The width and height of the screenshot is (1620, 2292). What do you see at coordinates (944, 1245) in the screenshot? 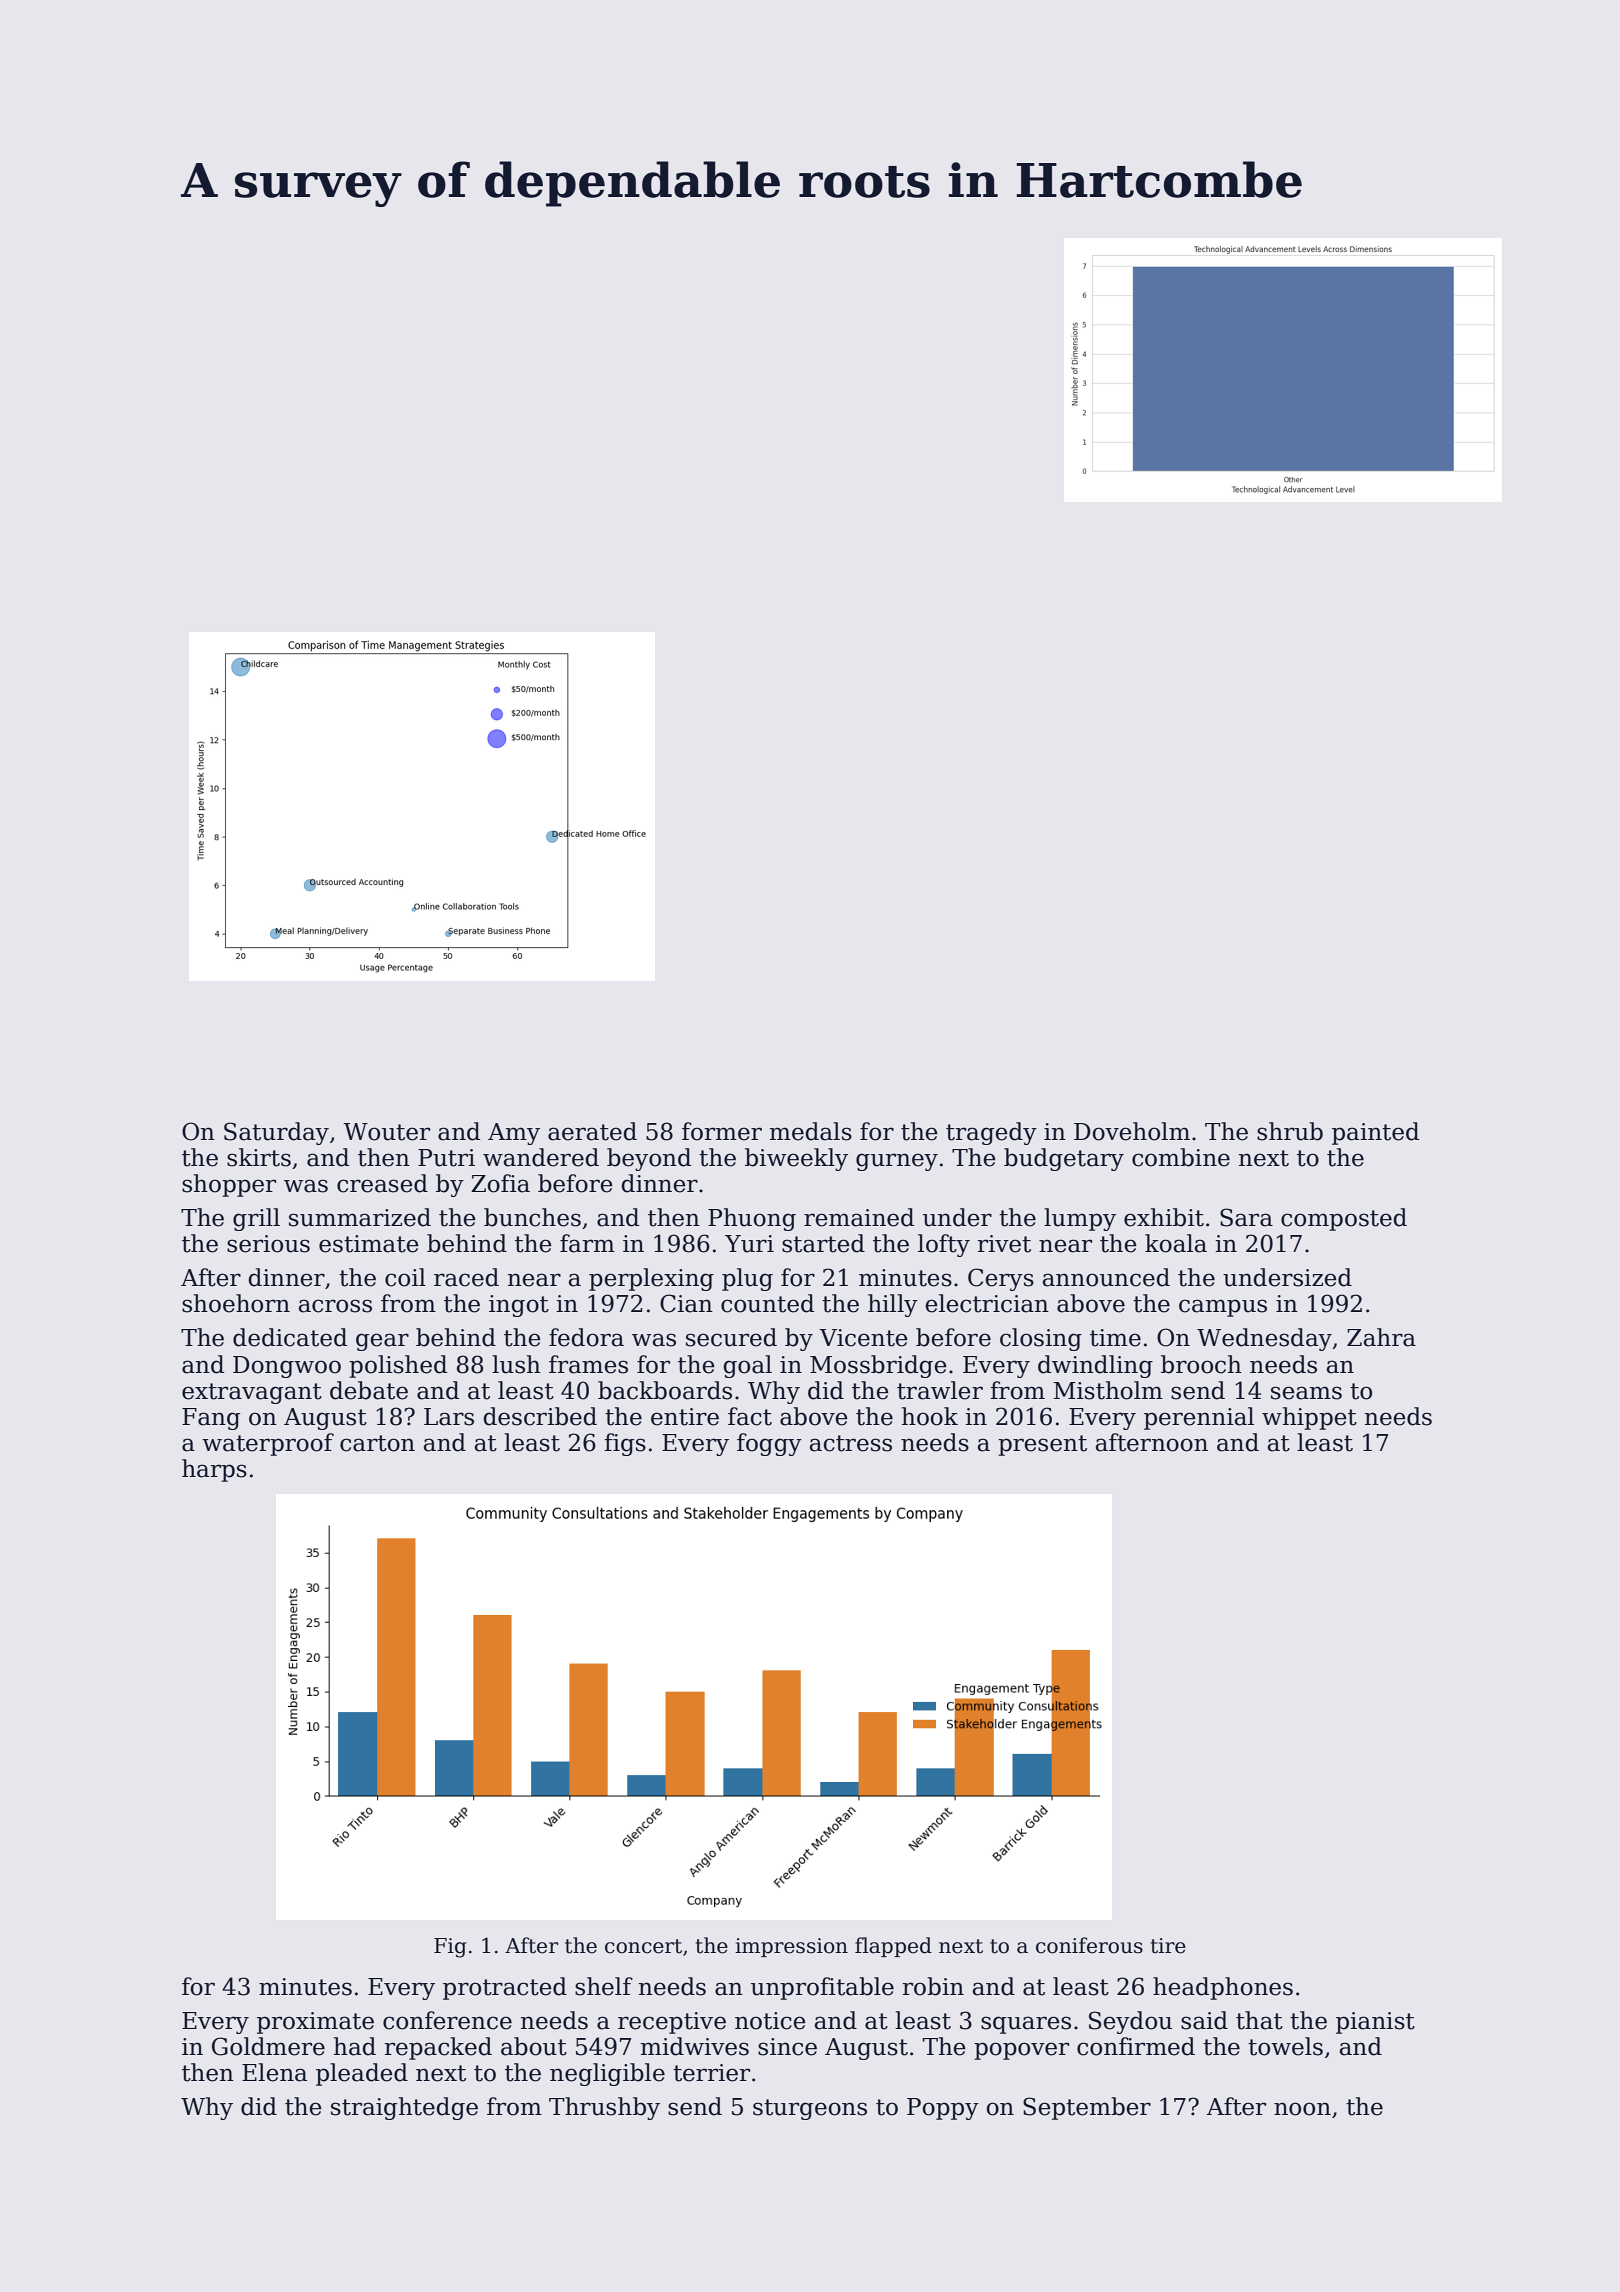
I see `lofty` at bounding box center [944, 1245].
